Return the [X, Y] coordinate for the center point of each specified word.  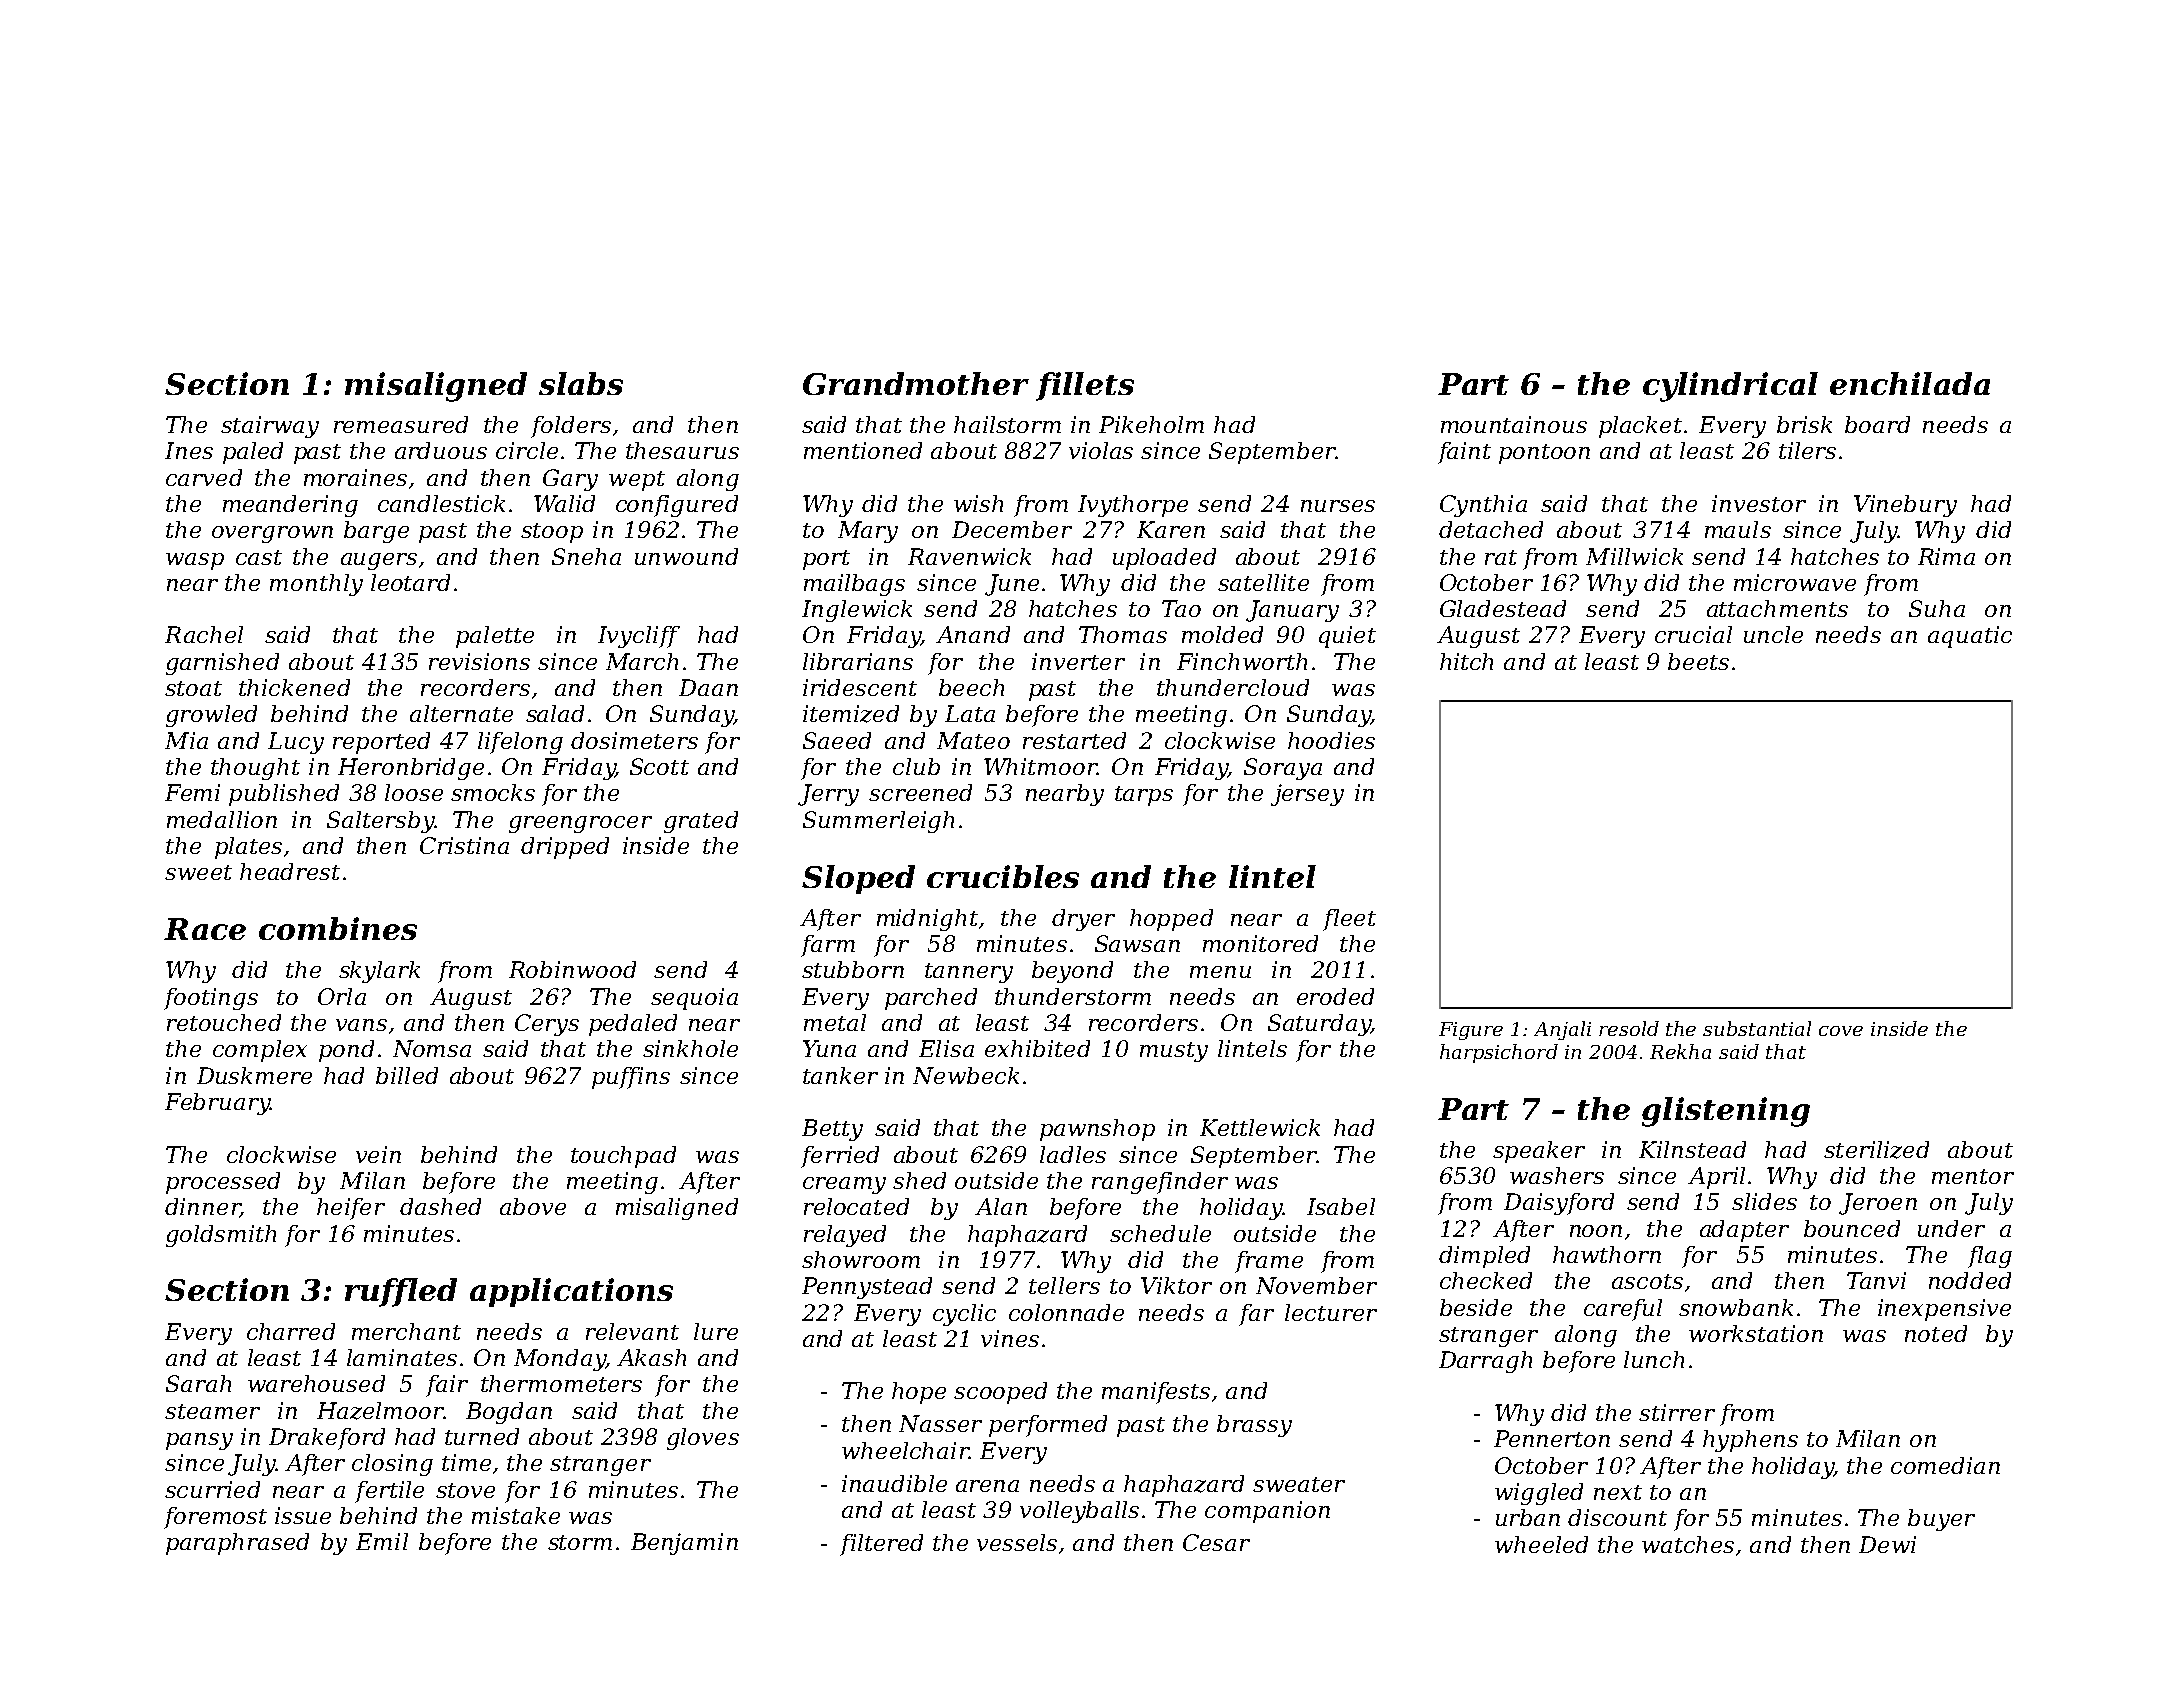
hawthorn [1607, 1254]
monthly [316, 585]
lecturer [1331, 1312]
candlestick [441, 503]
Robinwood [572, 969]
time [466, 1462]
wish [978, 503]
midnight [927, 920]
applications [571, 1292]
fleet [1349, 920]
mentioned [863, 450]
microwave [1795, 582]
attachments [1777, 608]
